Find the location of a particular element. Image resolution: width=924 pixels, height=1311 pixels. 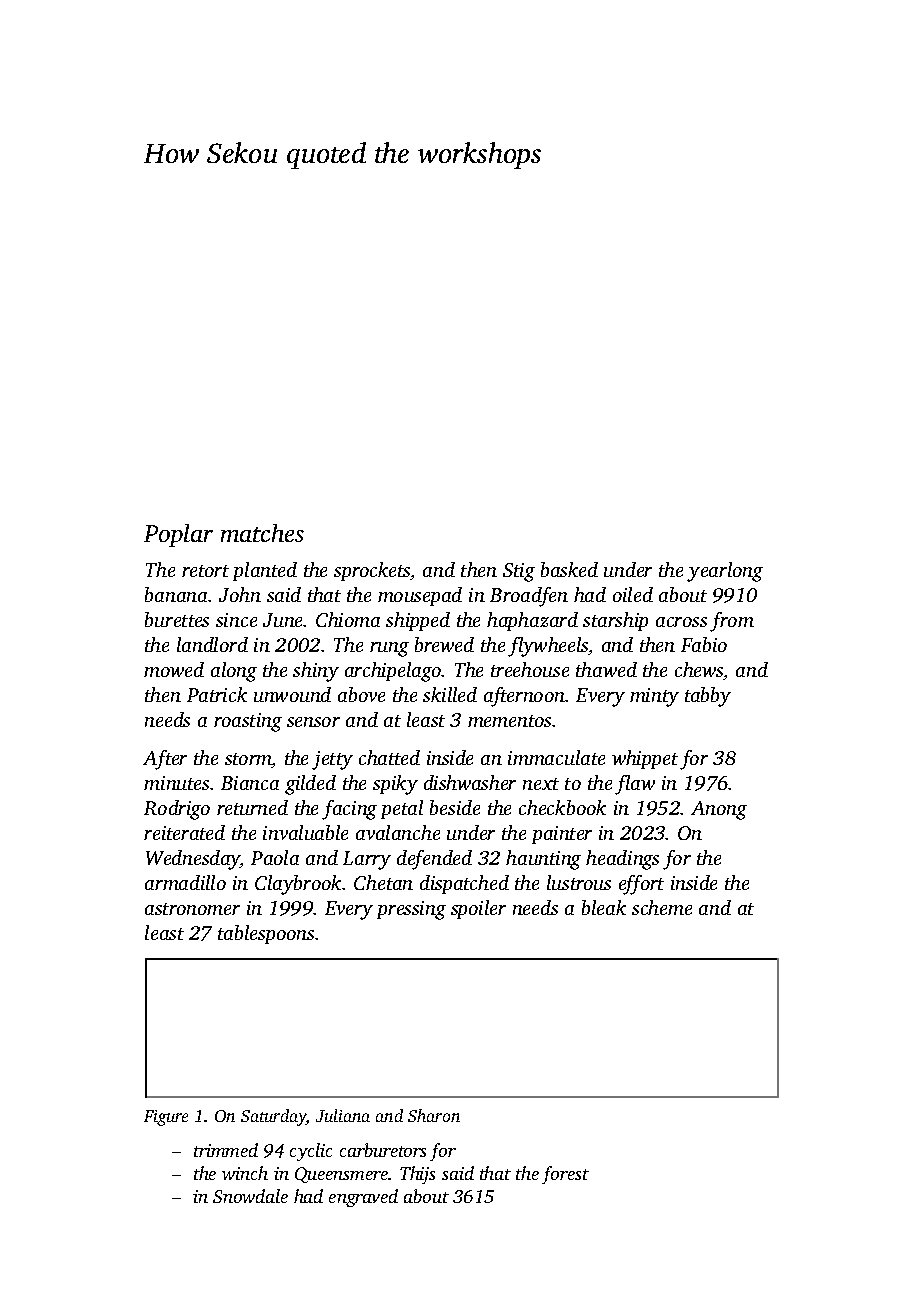

Poplar is located at coordinates (178, 535).
